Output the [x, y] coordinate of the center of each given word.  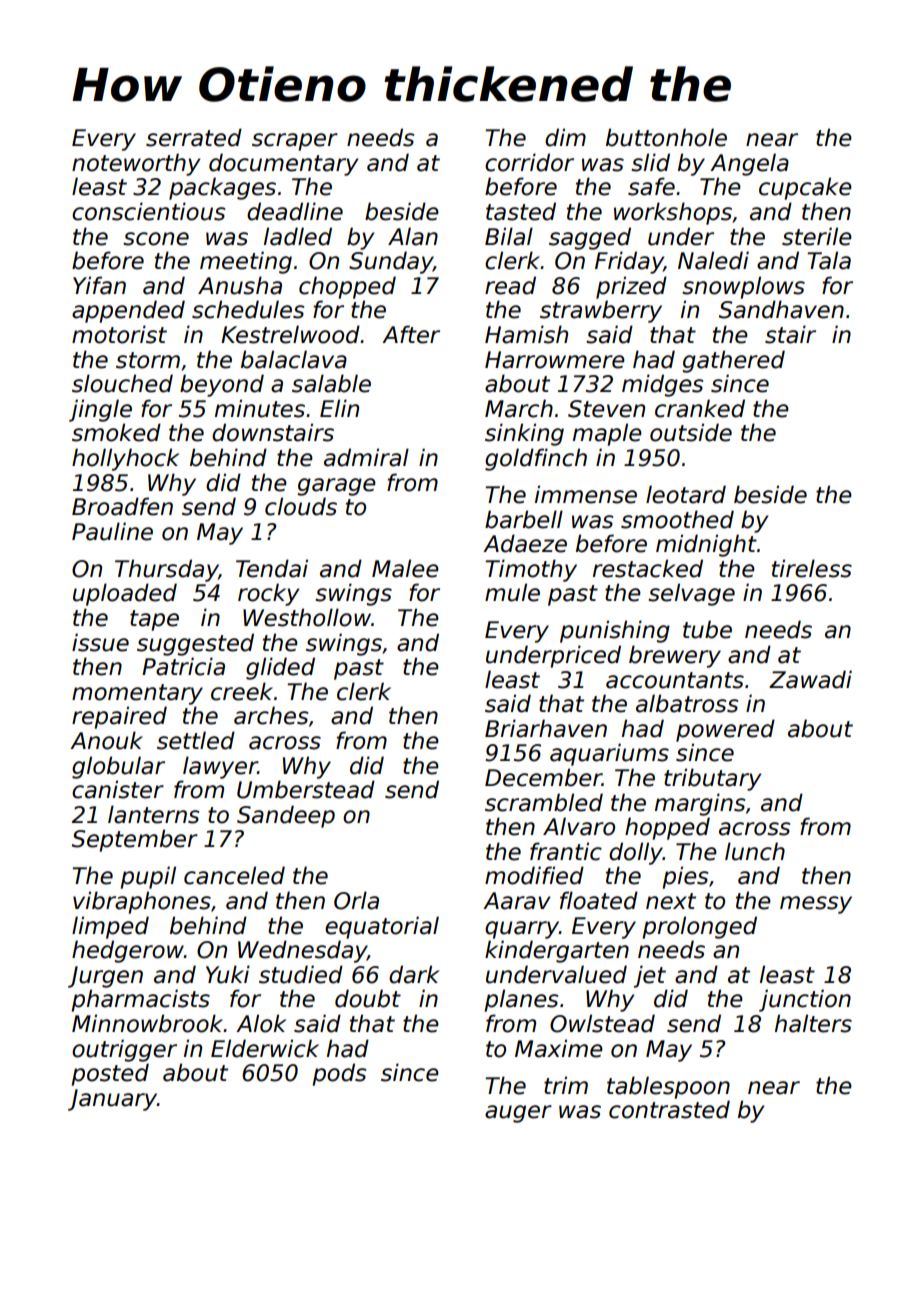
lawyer [220, 767]
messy [816, 905]
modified [534, 875]
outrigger [124, 1050]
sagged [590, 238]
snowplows [743, 287]
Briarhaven [546, 728]
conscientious [148, 211]
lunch [755, 851]
